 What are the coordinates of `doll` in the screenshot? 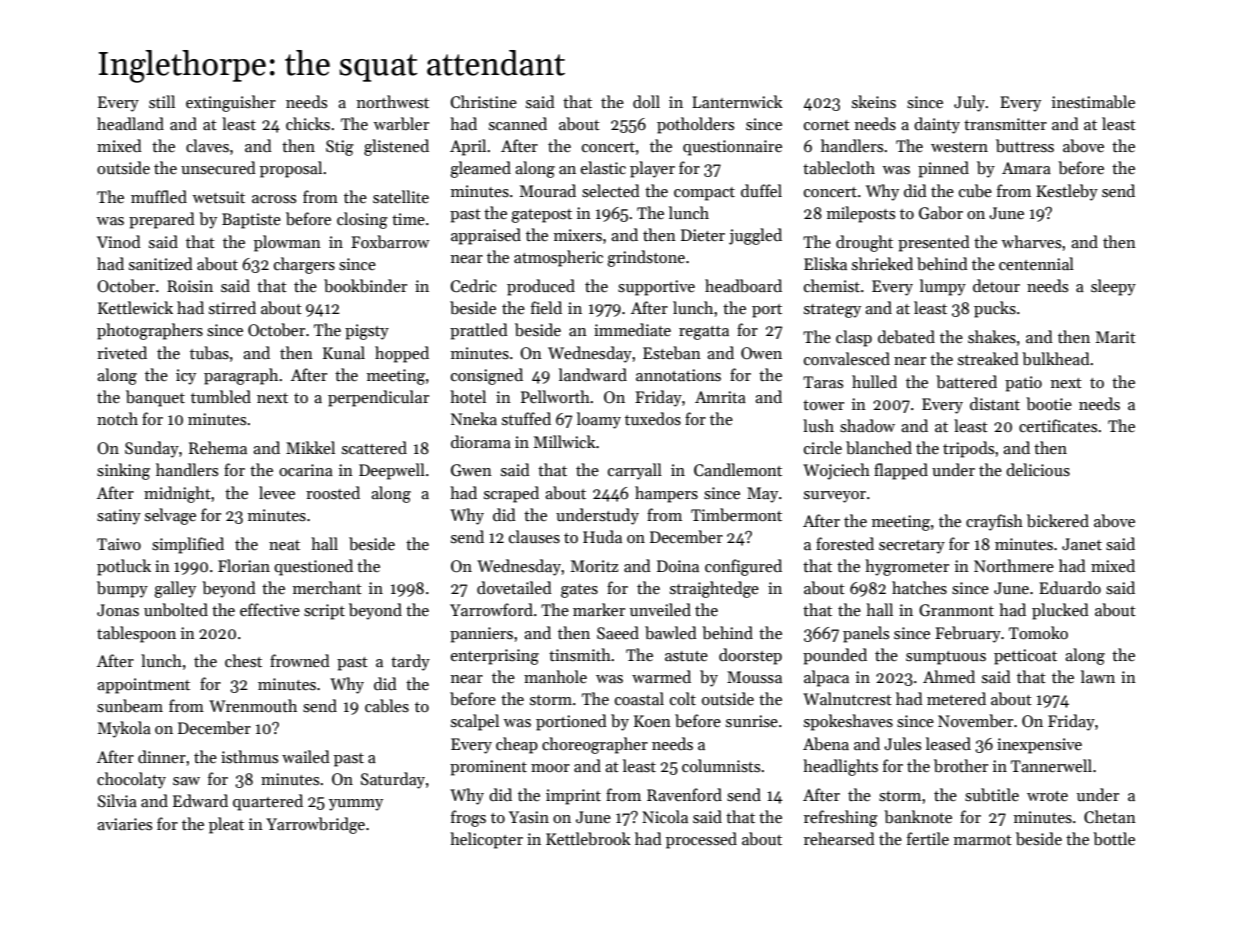 It's located at (646, 101).
